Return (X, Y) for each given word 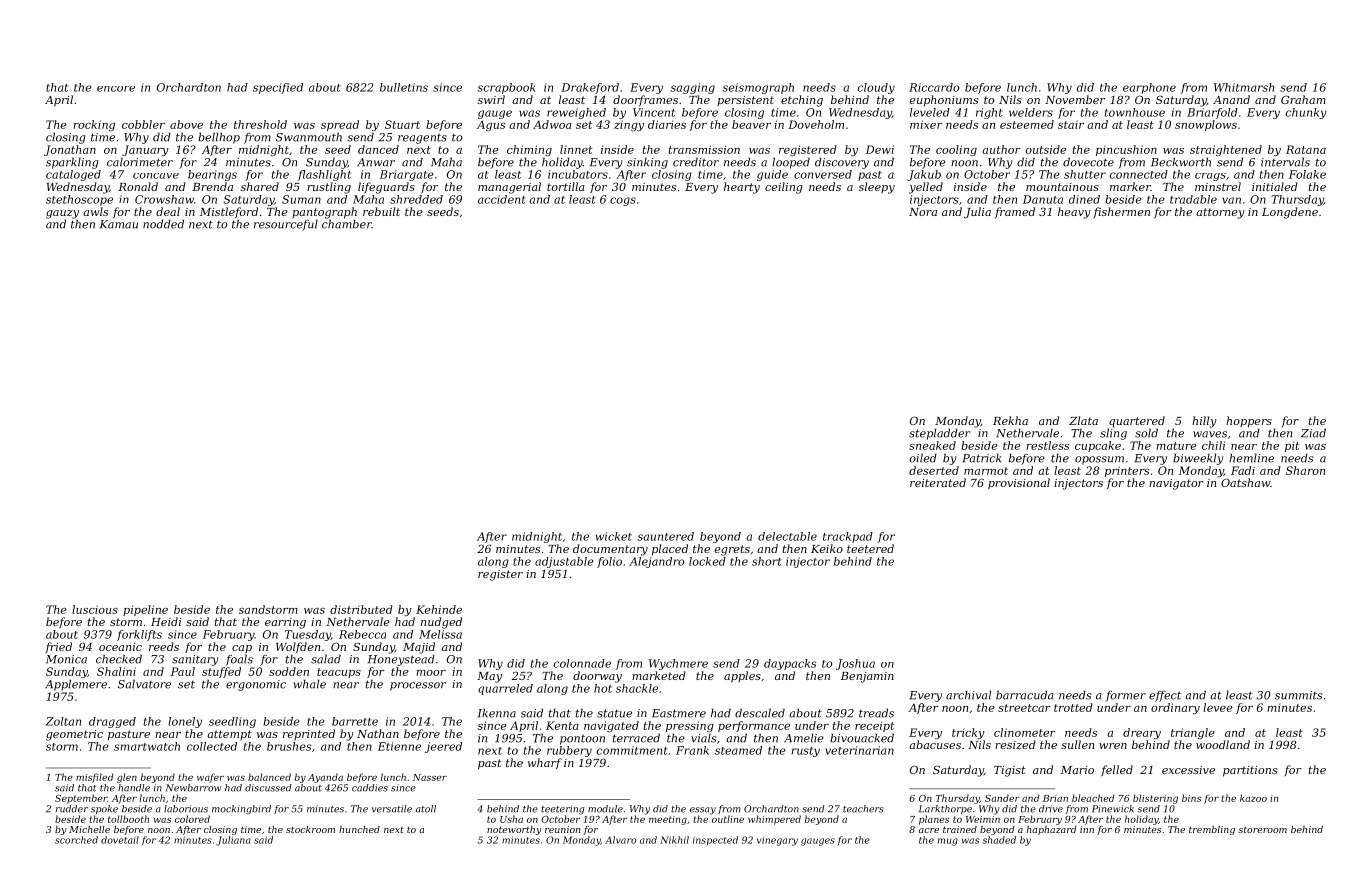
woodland (1223, 744)
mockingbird (241, 810)
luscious (95, 609)
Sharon (1305, 470)
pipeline (145, 610)
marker (1130, 186)
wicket (614, 536)
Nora (923, 212)
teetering (562, 810)
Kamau (119, 224)
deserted (934, 470)
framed (1015, 212)
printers (1127, 471)
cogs (623, 201)
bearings (212, 175)
